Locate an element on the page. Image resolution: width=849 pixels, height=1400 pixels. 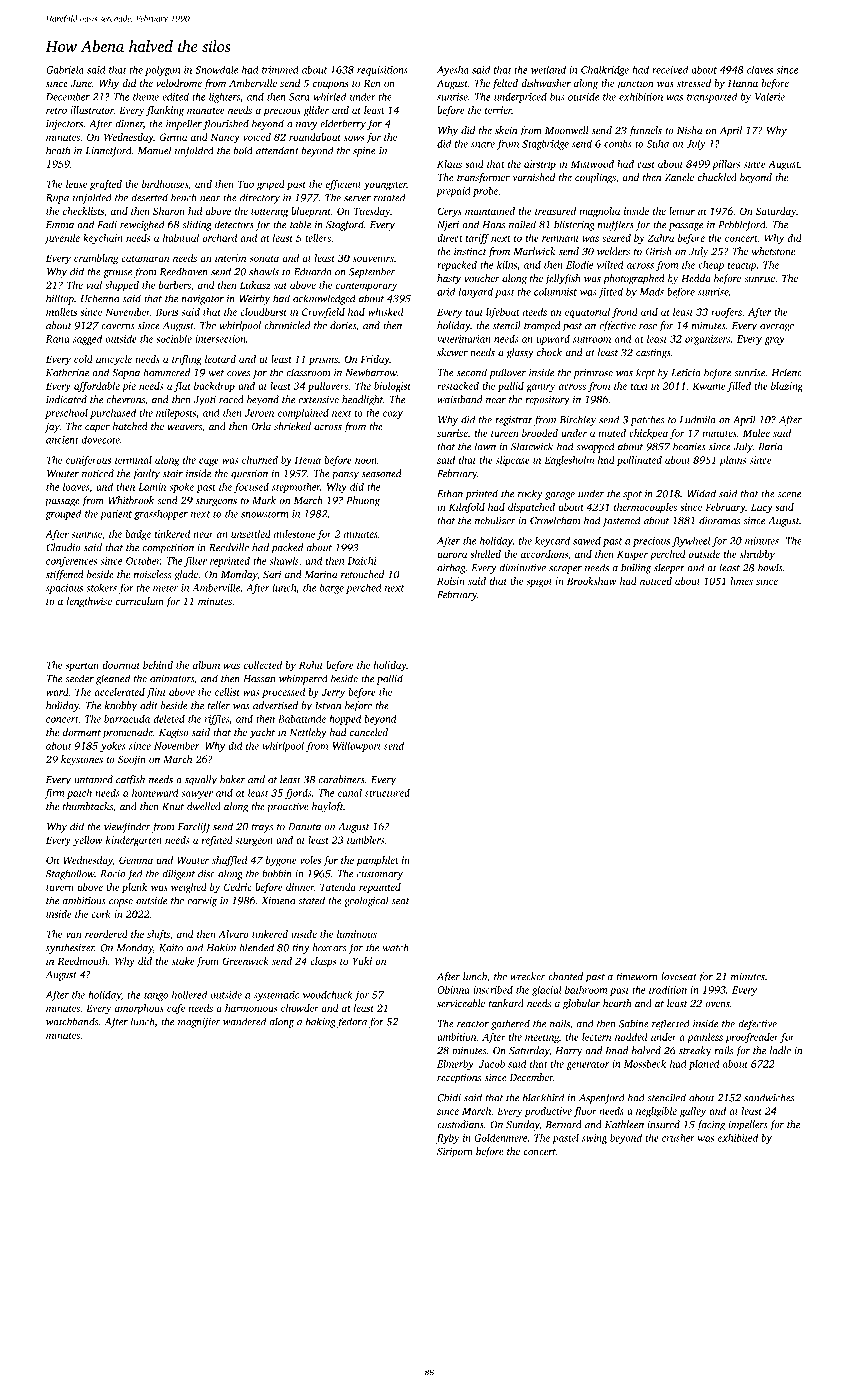
second is located at coordinates (472, 372).
